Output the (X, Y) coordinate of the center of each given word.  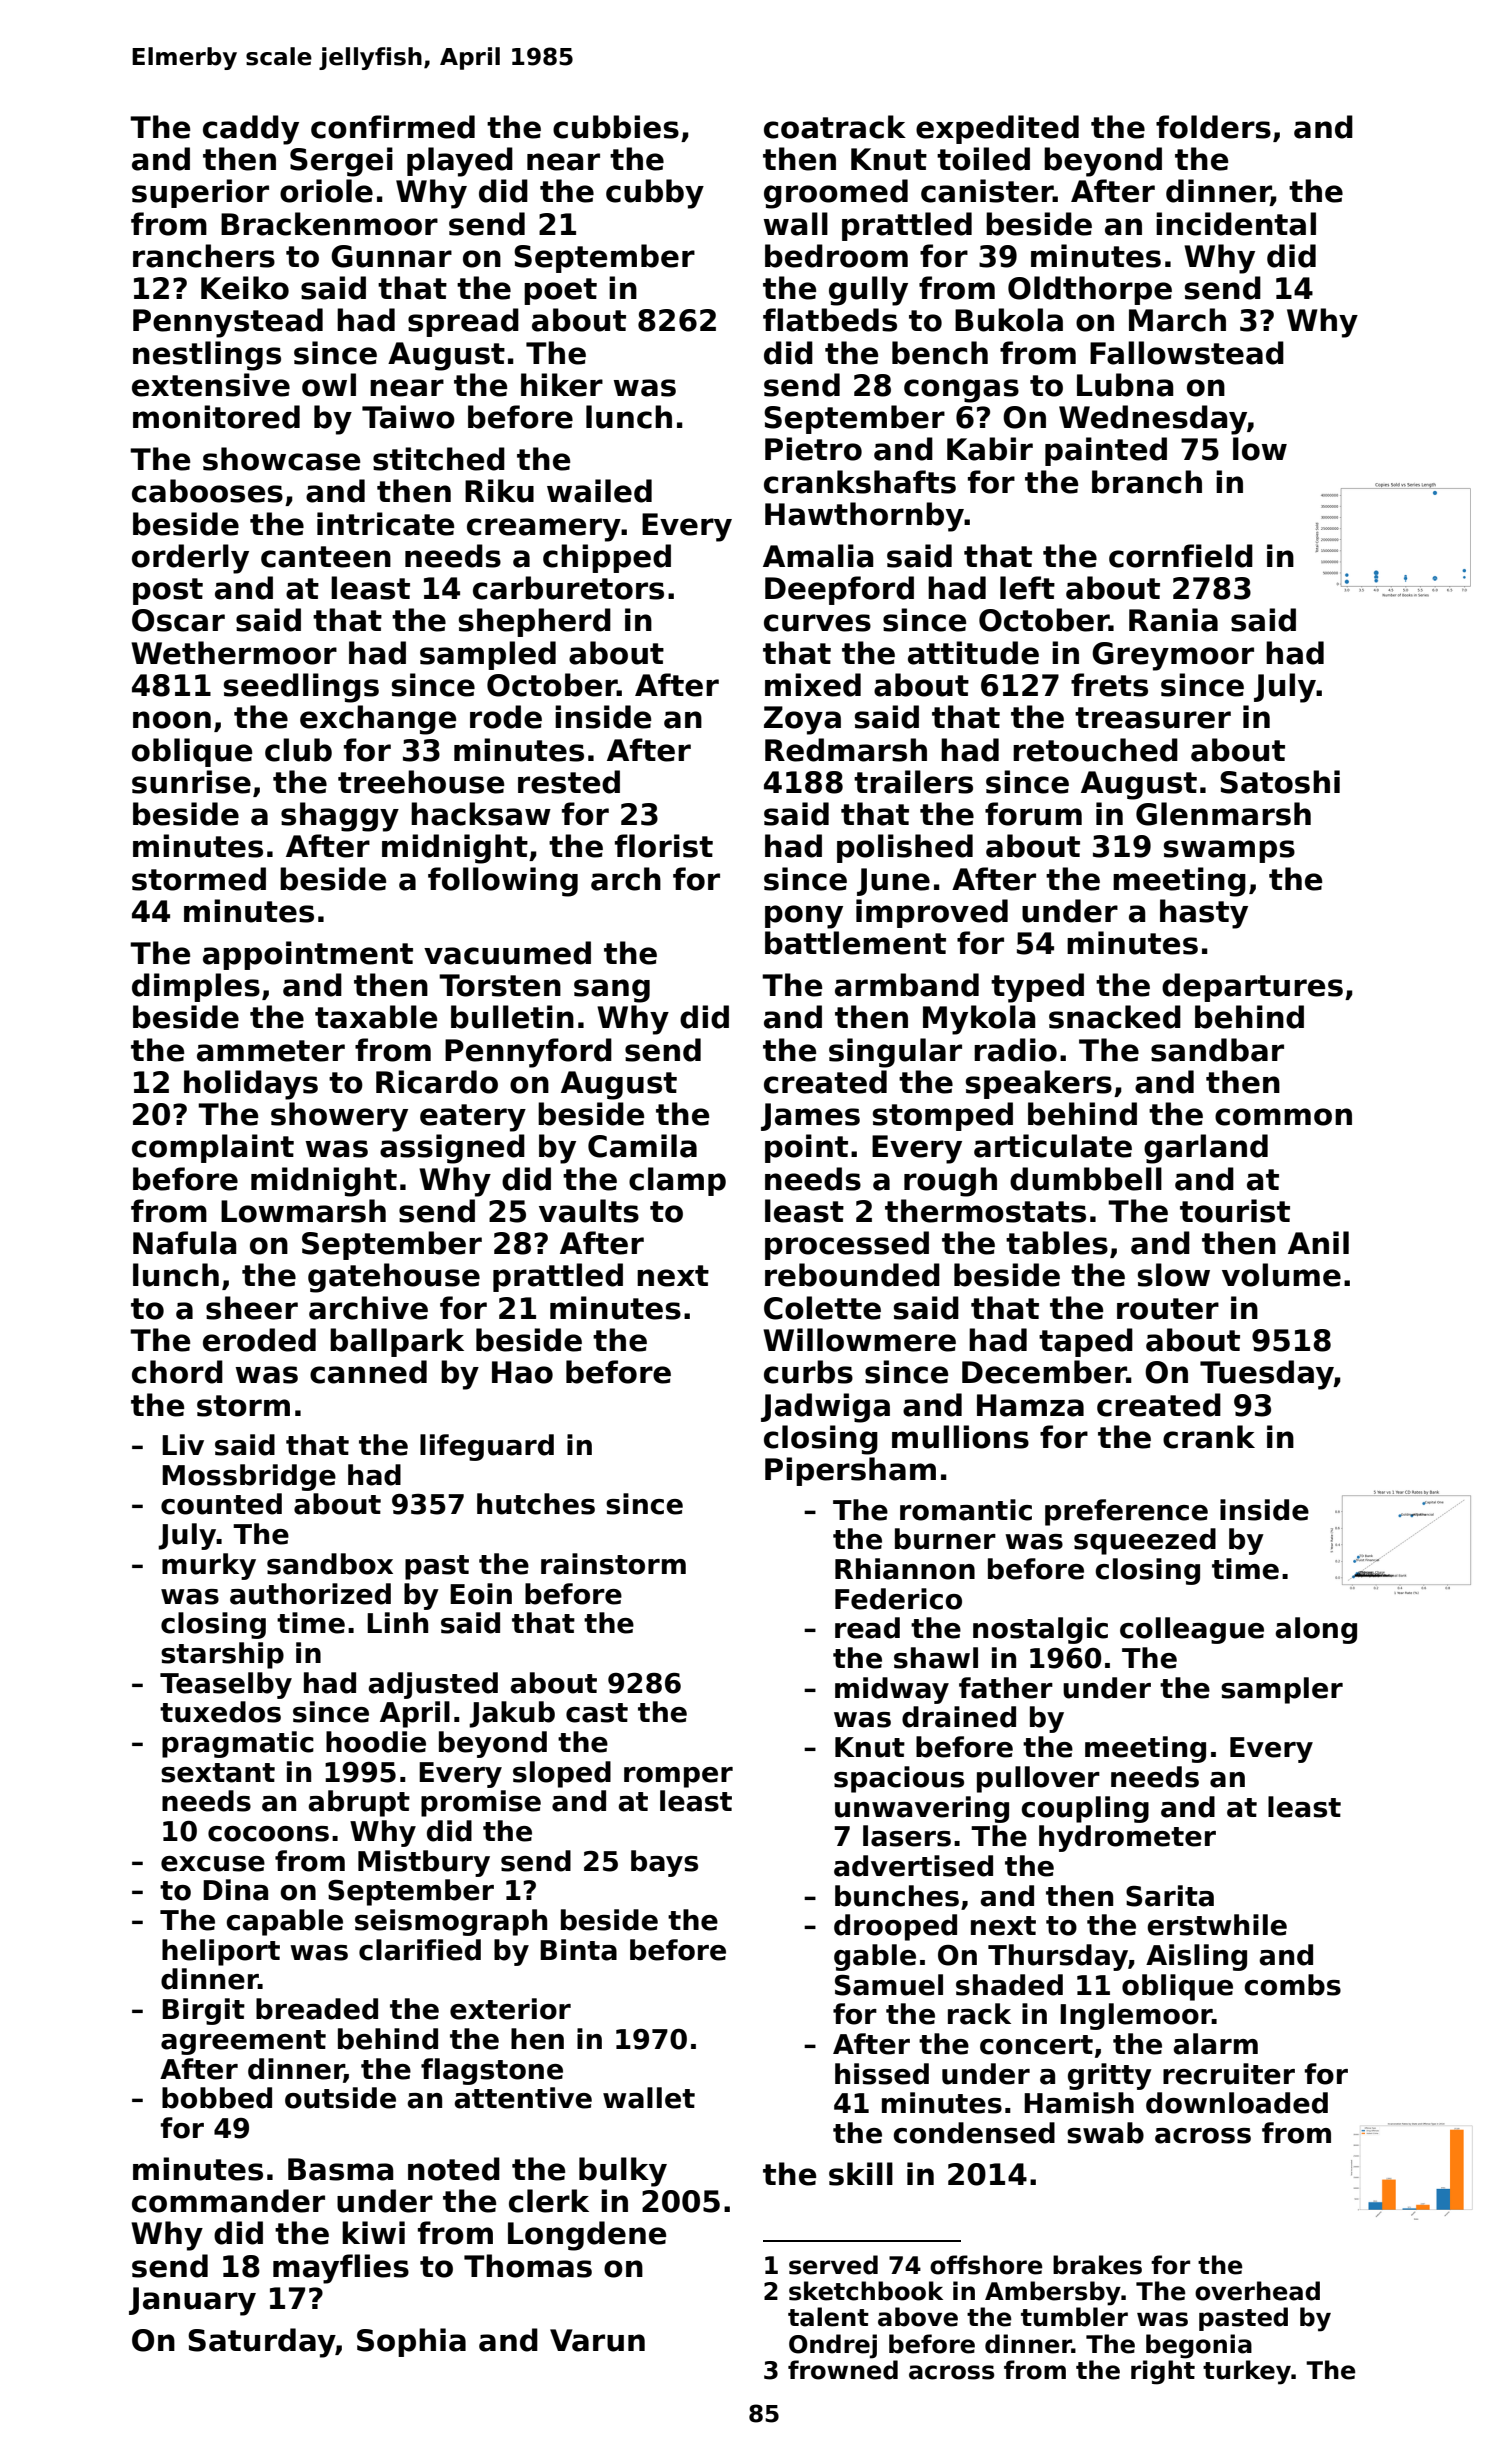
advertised (913, 1866)
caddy (251, 130)
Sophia (411, 2342)
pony (804, 917)
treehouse (421, 782)
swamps (1229, 851)
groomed (836, 194)
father (1006, 1688)
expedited (997, 129)
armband (907, 985)
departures (1252, 987)
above (918, 2317)
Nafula (185, 1243)
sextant (218, 1773)
